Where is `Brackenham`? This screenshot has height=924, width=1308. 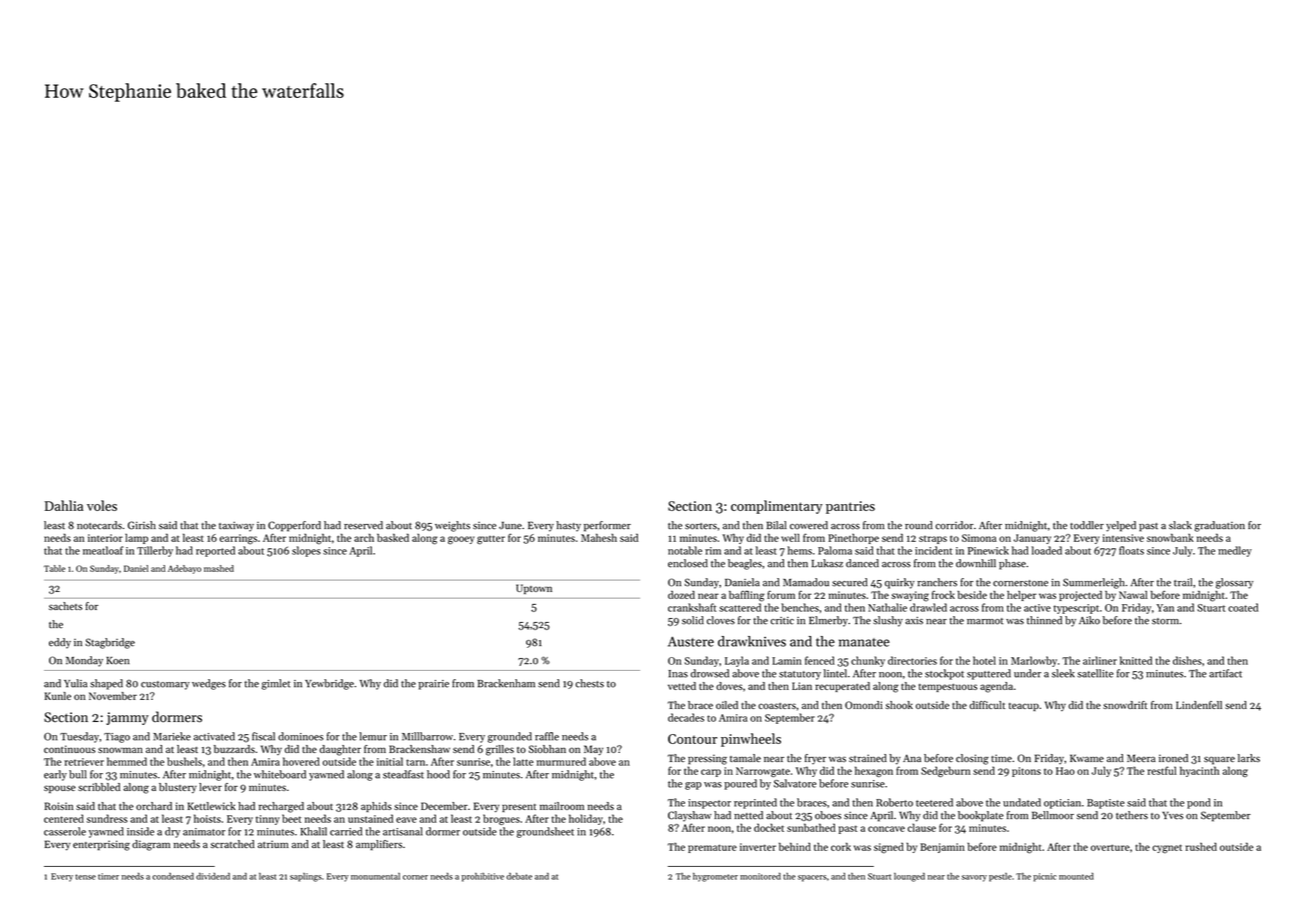 Brackenham is located at coordinates (506, 683).
